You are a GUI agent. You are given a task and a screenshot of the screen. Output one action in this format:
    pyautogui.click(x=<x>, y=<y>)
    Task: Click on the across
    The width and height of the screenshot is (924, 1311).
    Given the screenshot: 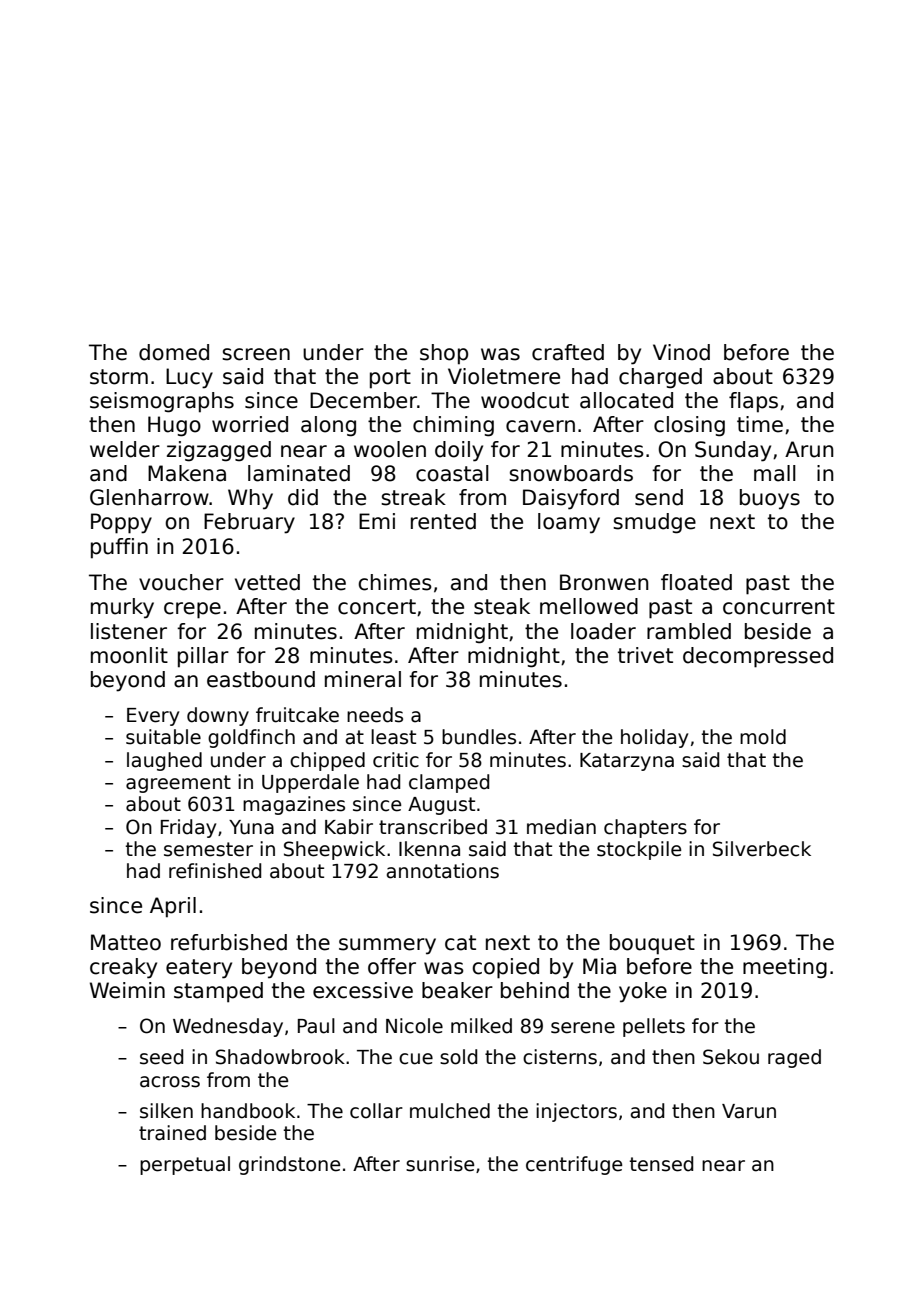 What is the action you would take?
    pyautogui.click(x=170, y=1082)
